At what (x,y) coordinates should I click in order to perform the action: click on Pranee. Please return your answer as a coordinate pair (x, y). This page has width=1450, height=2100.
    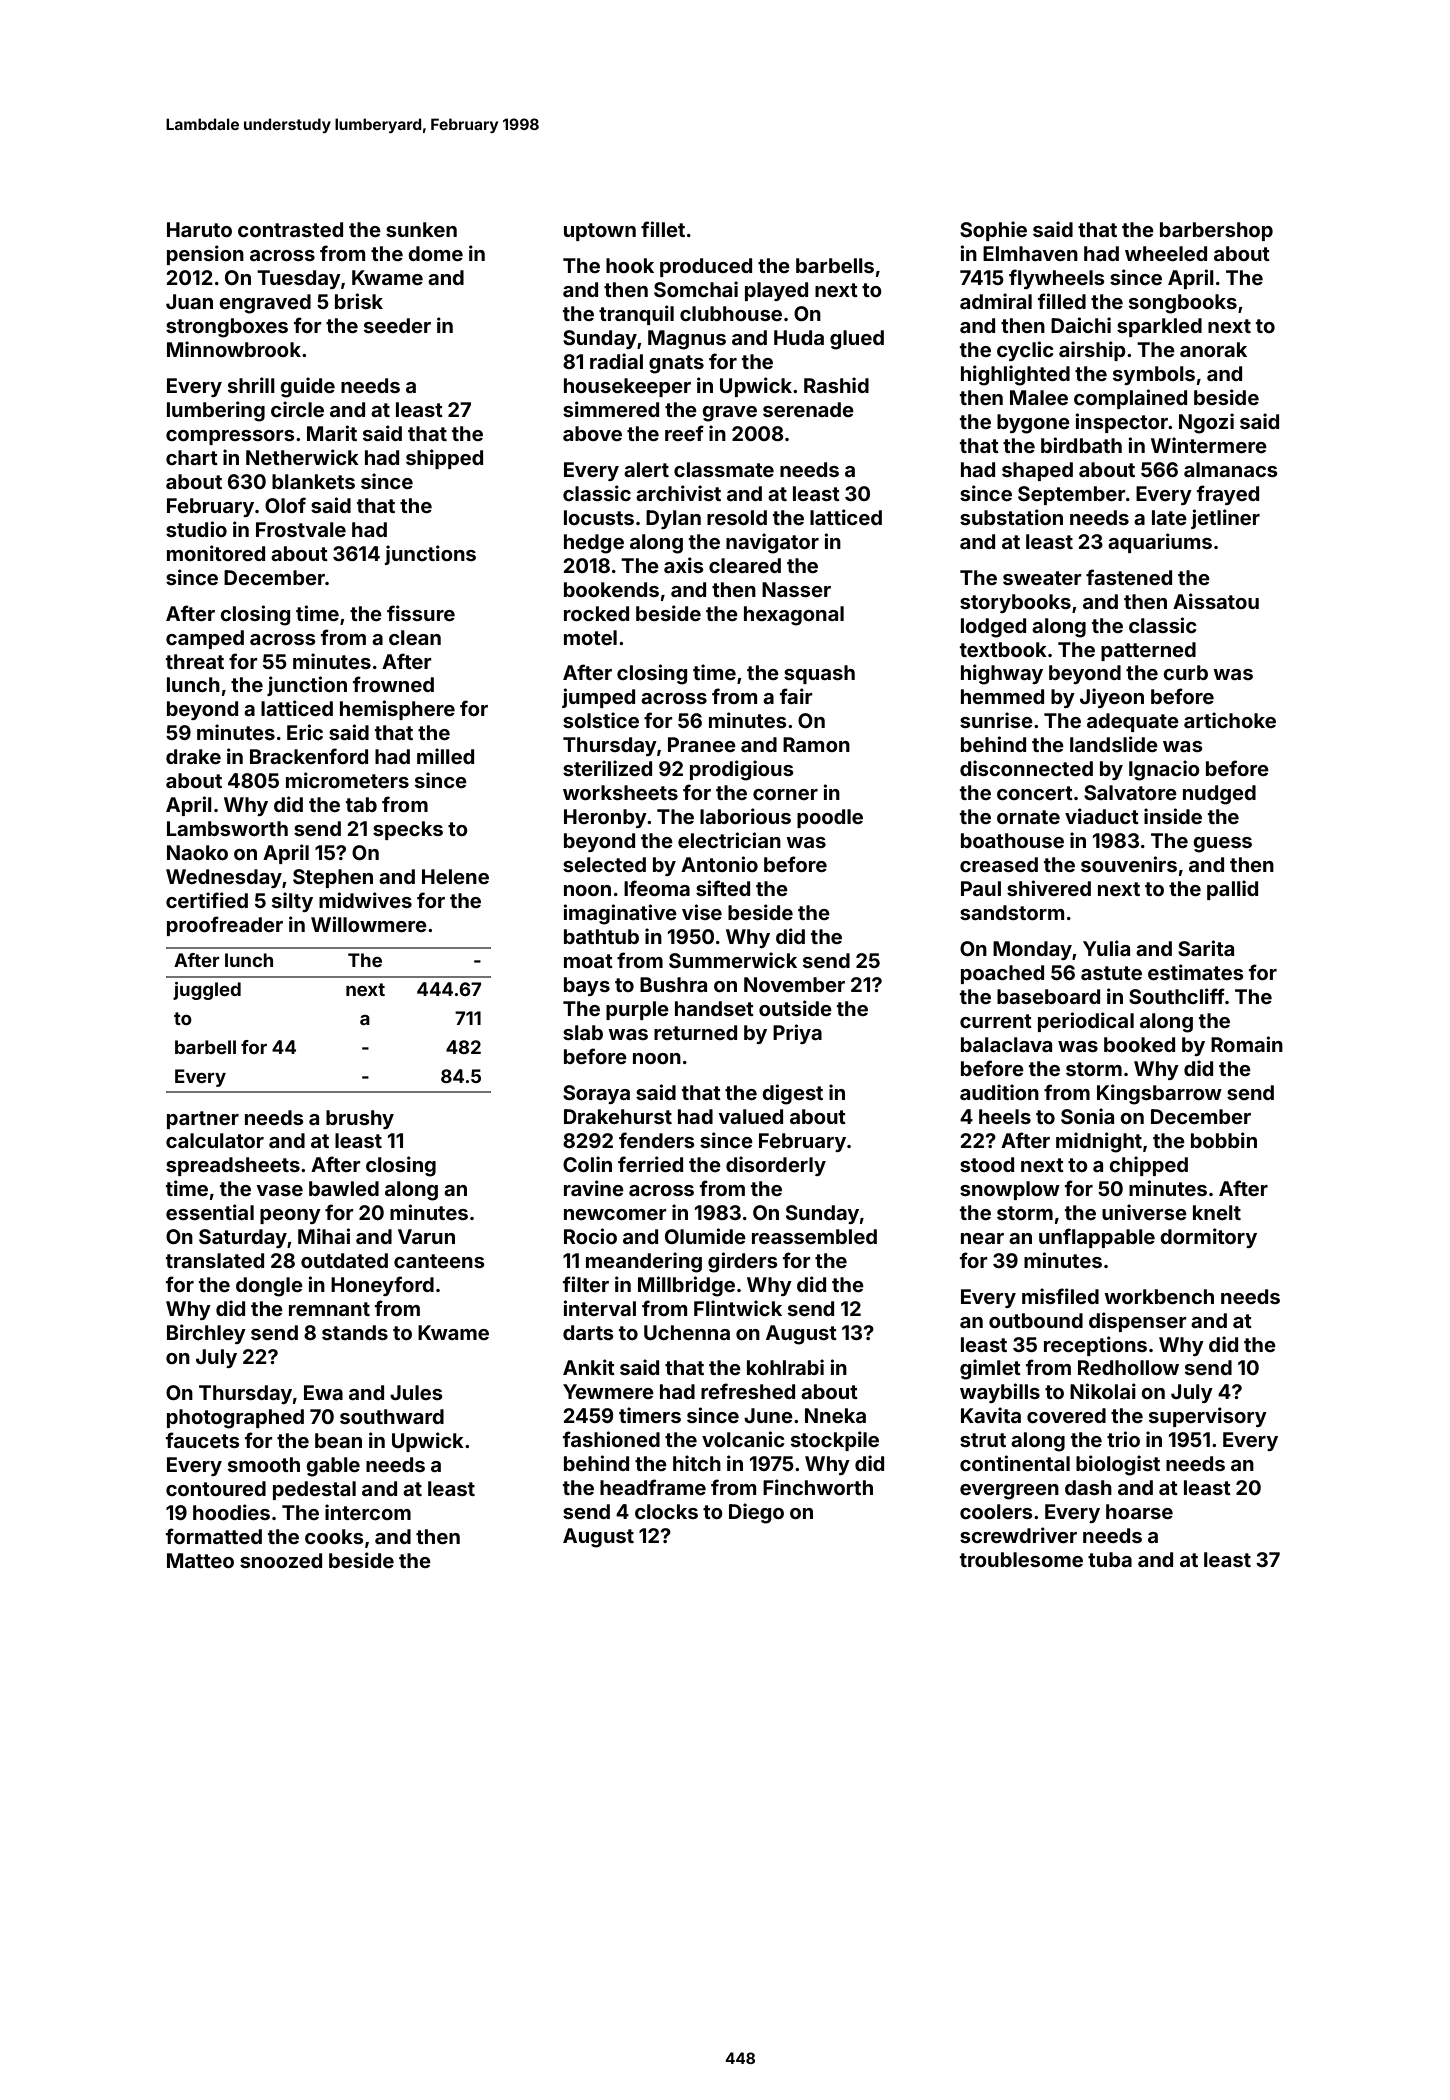
    Looking at the image, I should click on (702, 744).
